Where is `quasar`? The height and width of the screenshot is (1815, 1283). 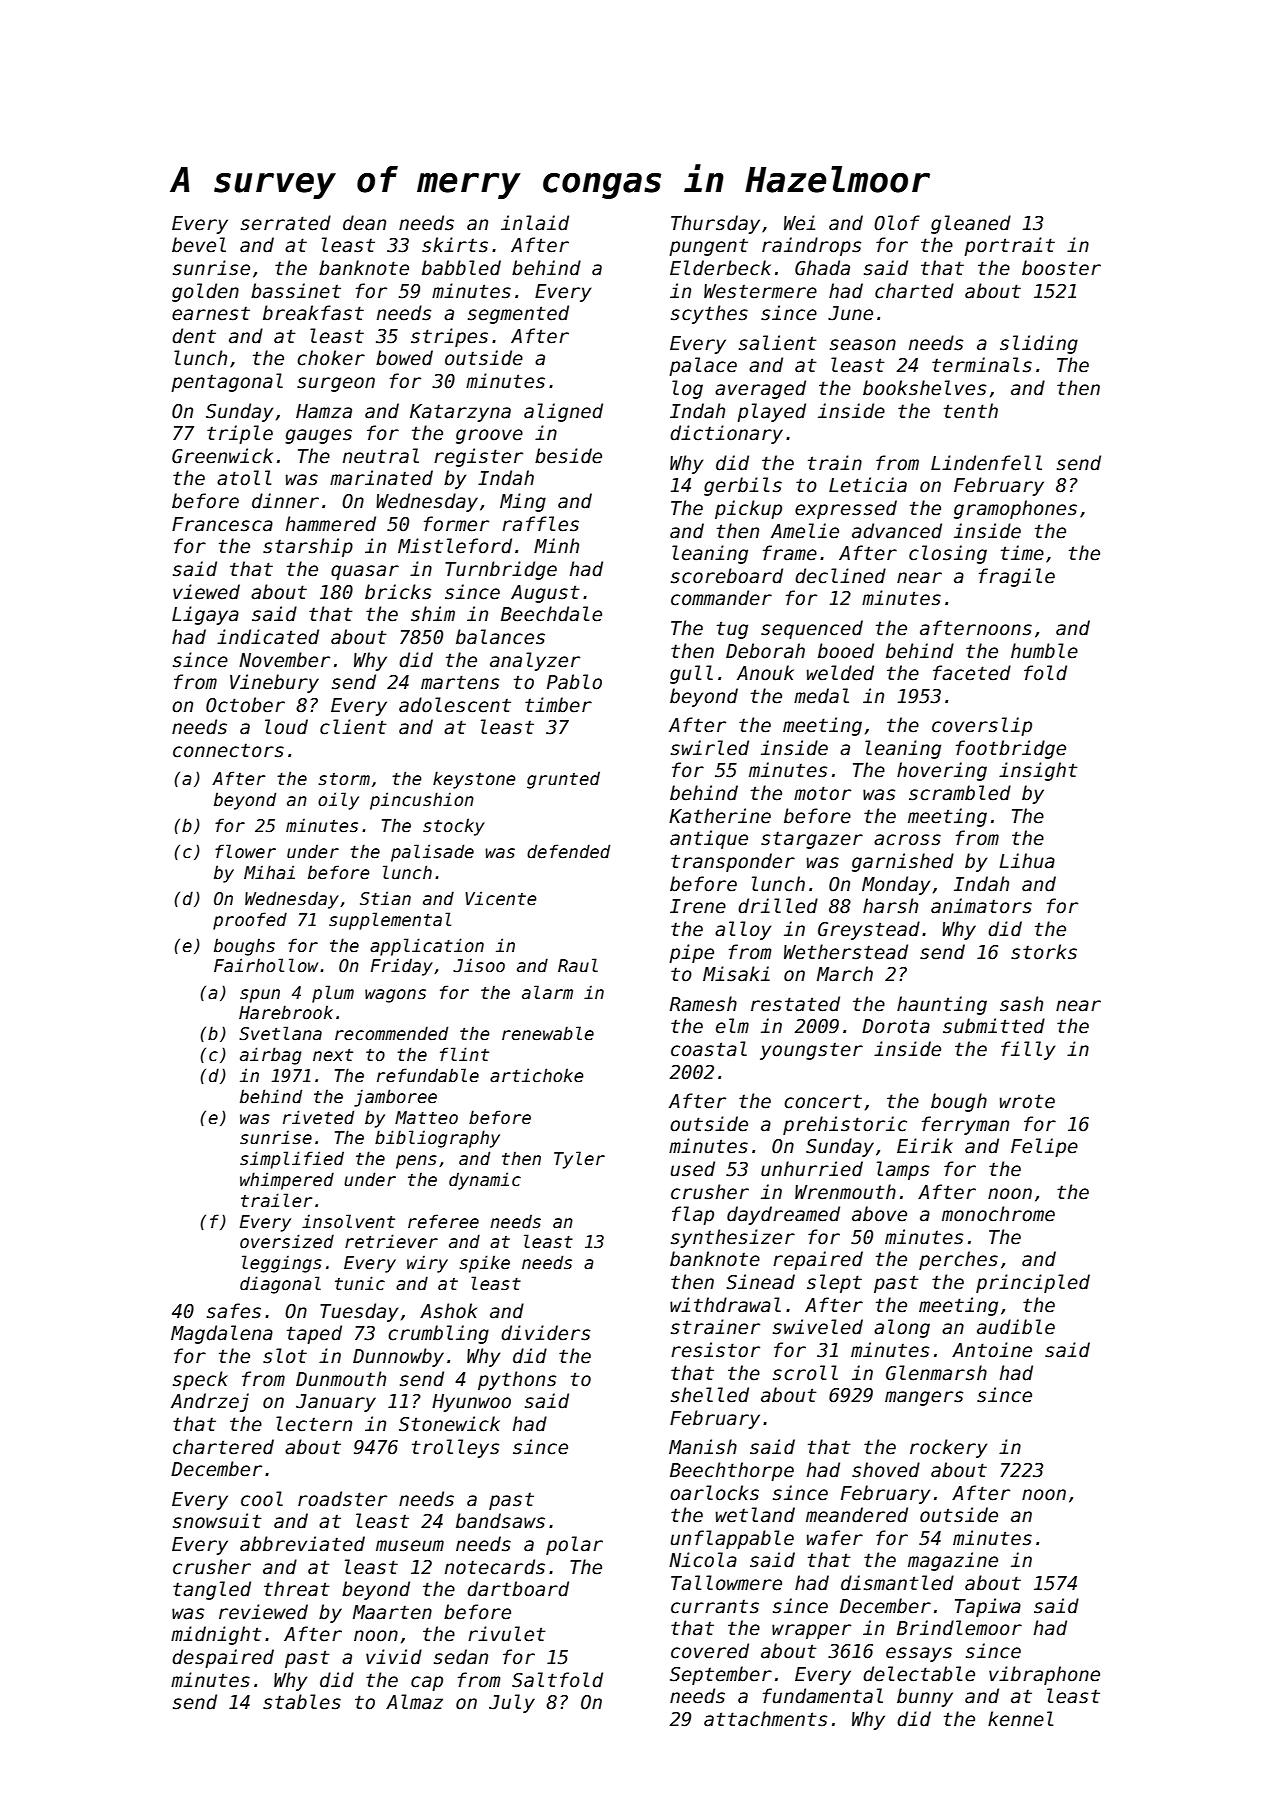 quasar is located at coordinates (365, 572).
